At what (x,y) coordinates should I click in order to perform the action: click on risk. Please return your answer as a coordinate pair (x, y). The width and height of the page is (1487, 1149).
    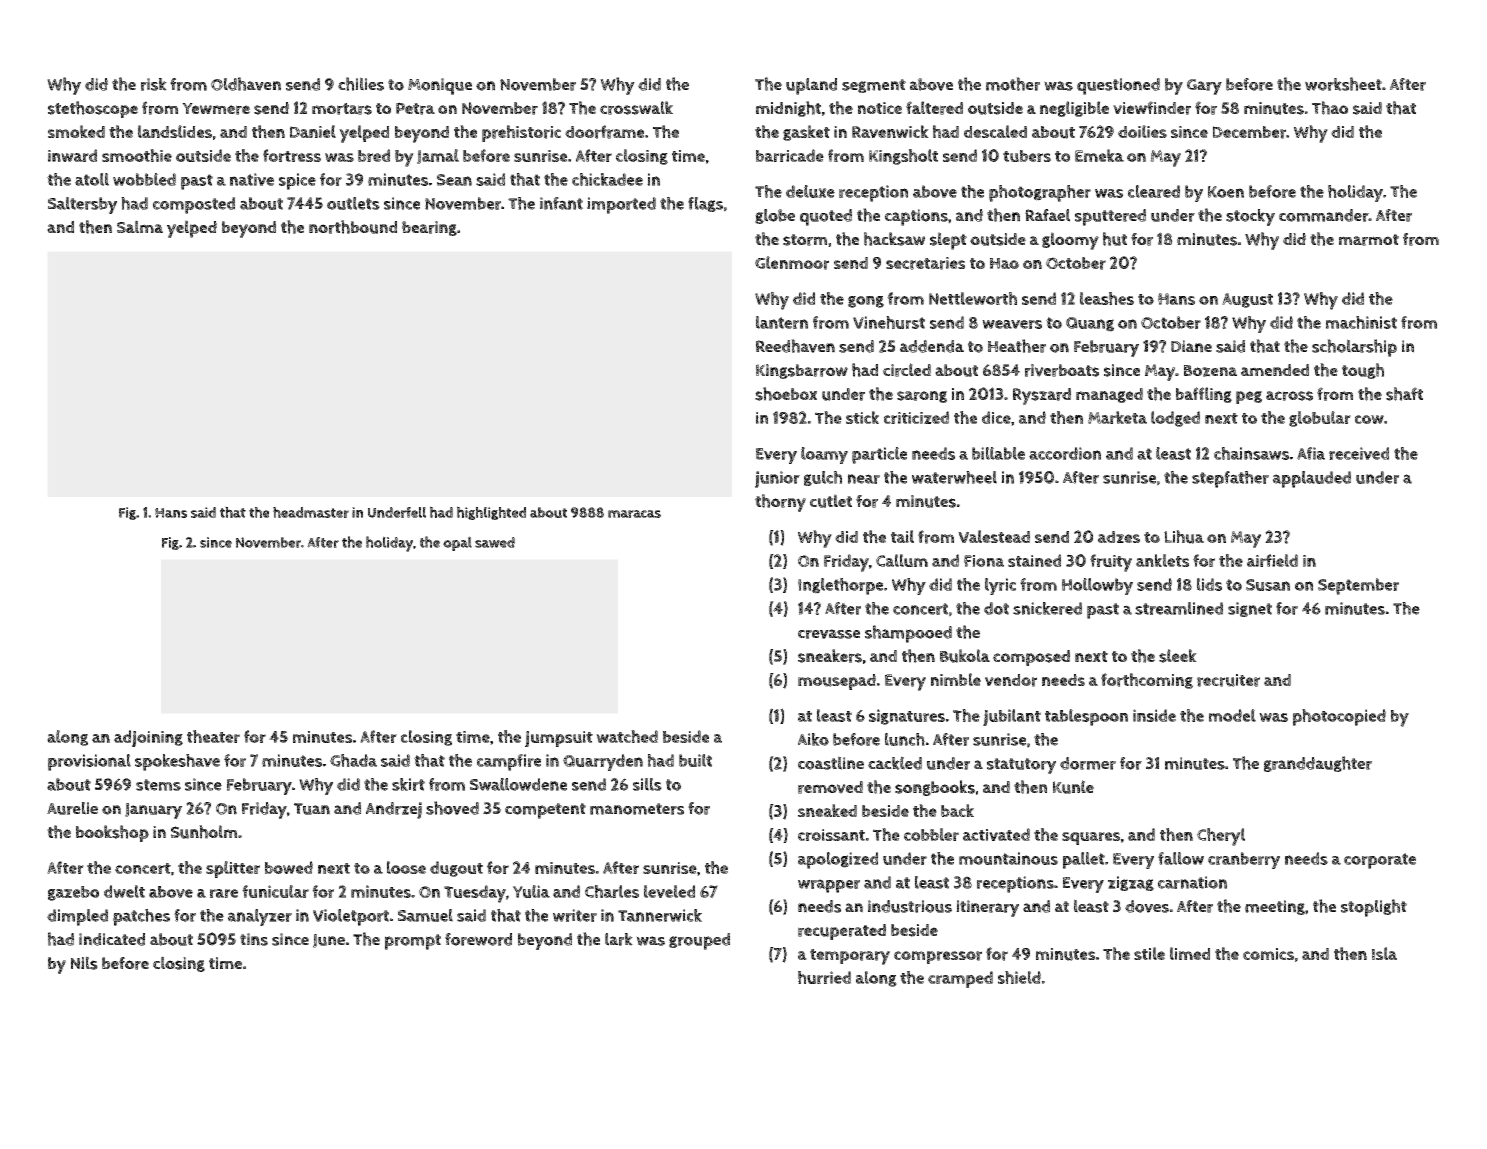
    Looking at the image, I should click on (154, 84).
